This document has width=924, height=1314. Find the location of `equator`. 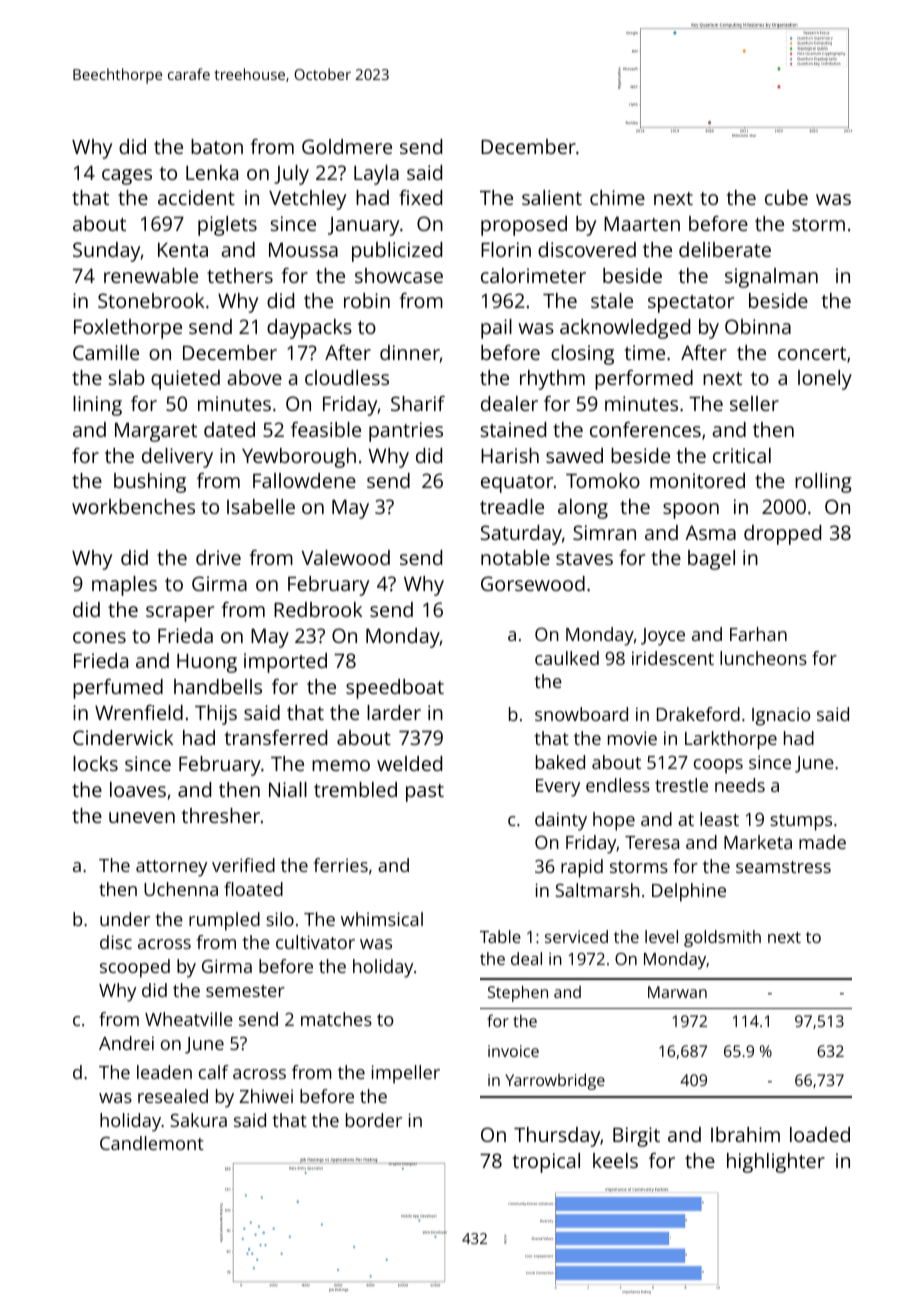

equator is located at coordinates (517, 484).
